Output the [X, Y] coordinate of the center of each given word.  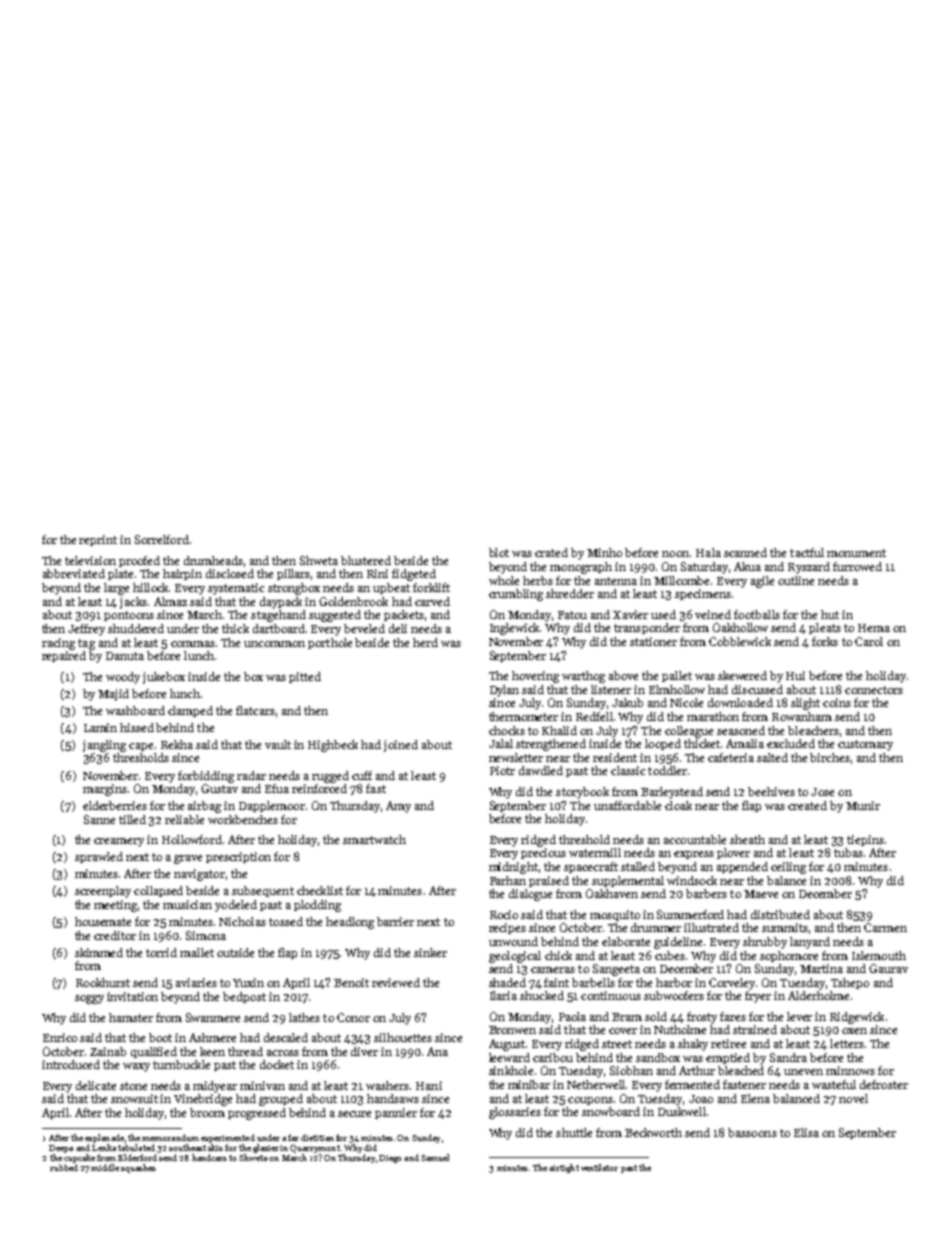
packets [404, 615]
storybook [582, 793]
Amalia [745, 743]
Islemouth [879, 955]
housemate [103, 921]
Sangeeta [616, 970]
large [116, 589]
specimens [703, 594]
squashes [138, 1168]
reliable [184, 819]
